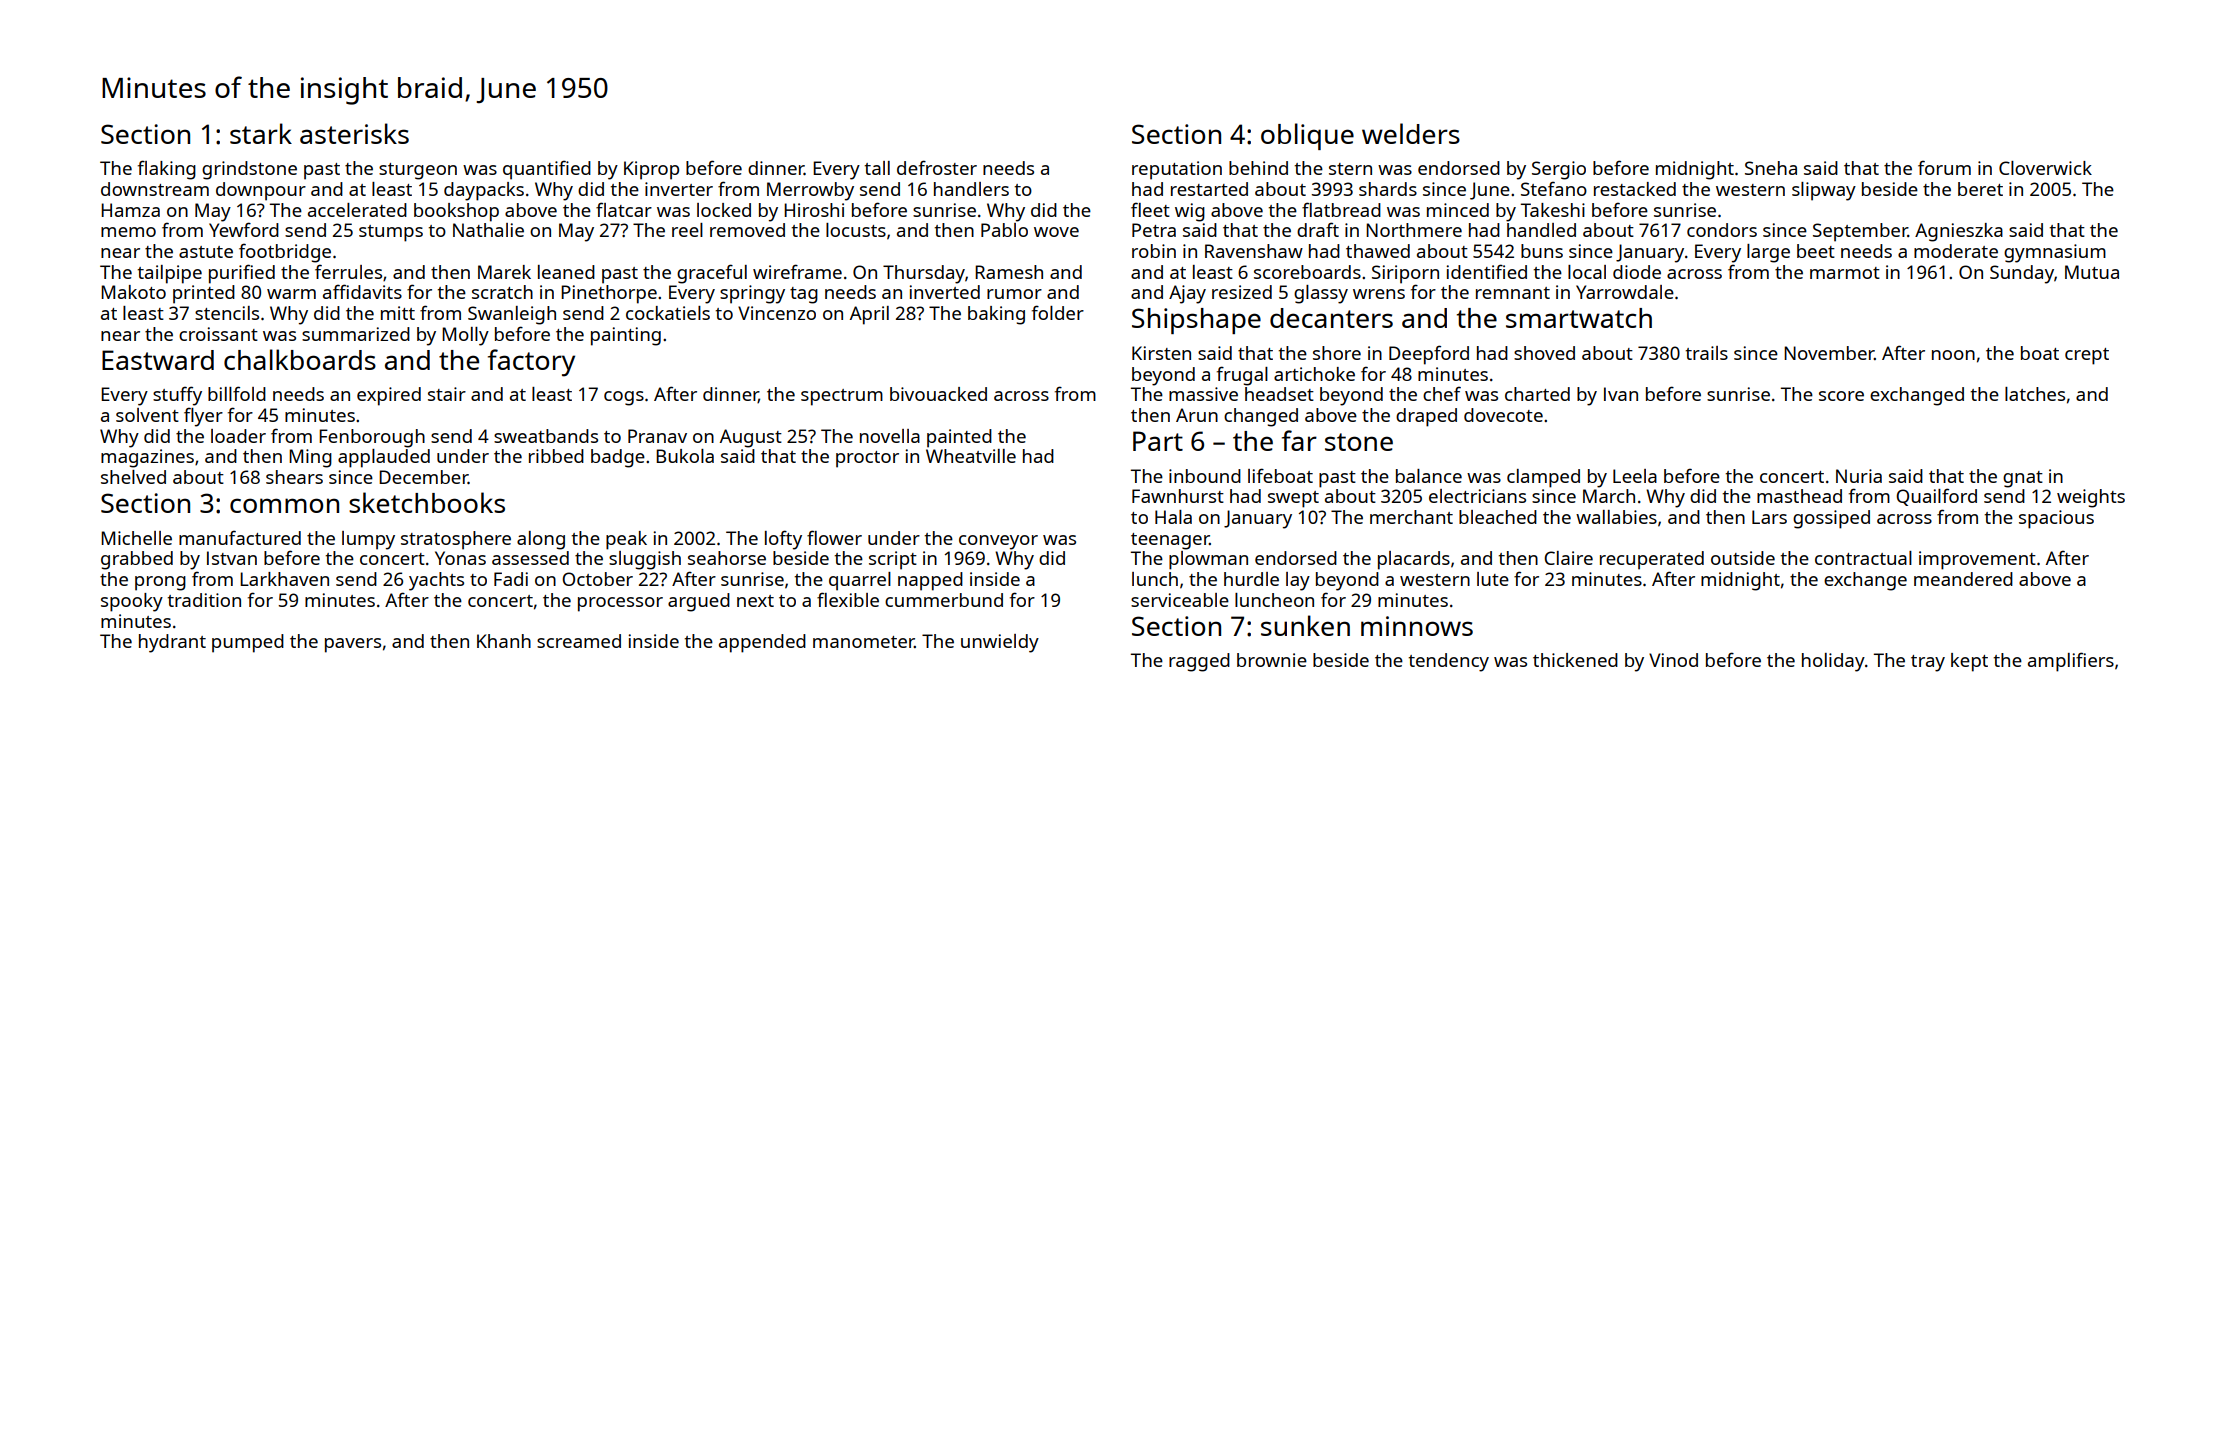 This screenshot has height=1442, width=2229. I want to click on ragged, so click(1199, 662).
